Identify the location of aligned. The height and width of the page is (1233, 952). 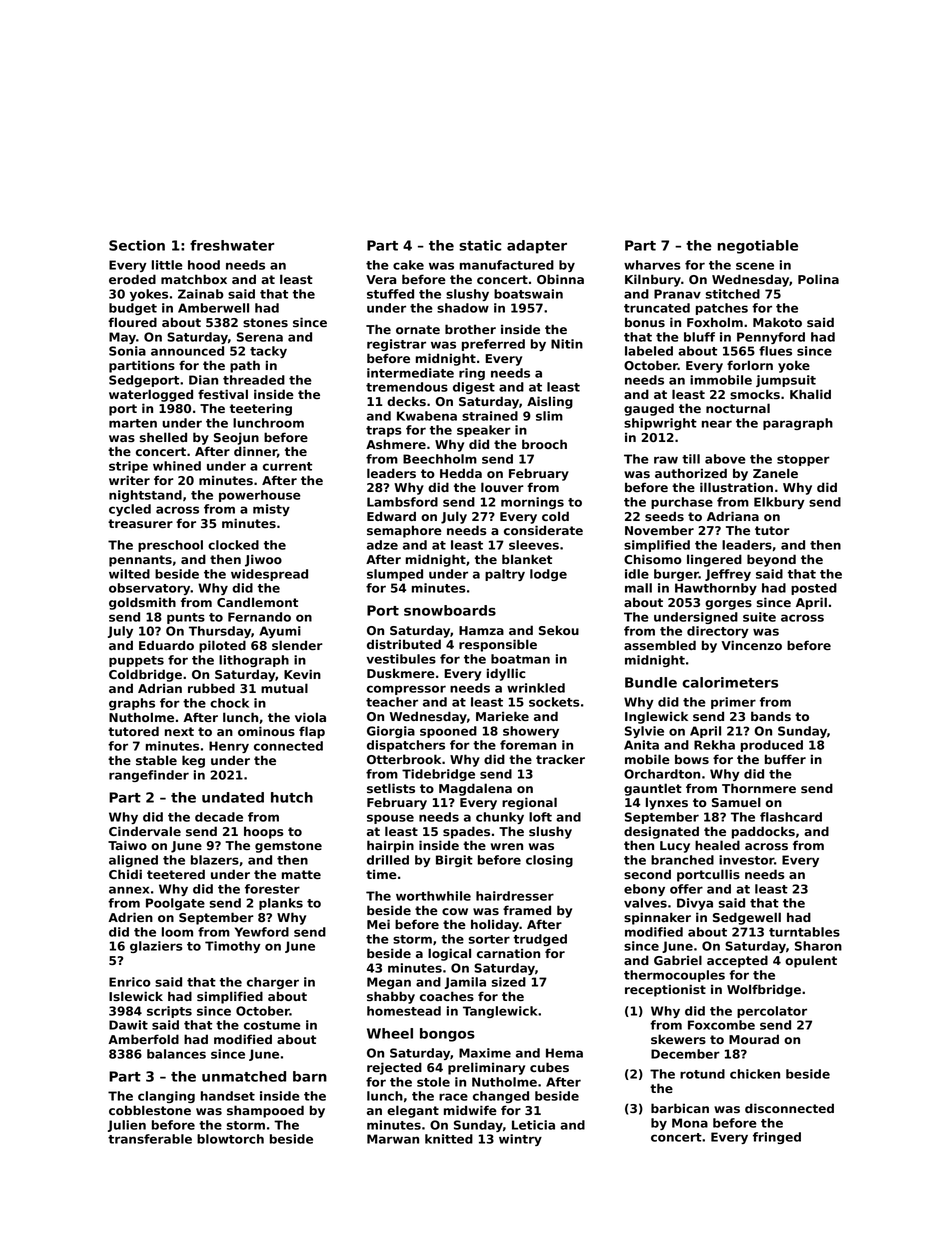
(133, 861).
